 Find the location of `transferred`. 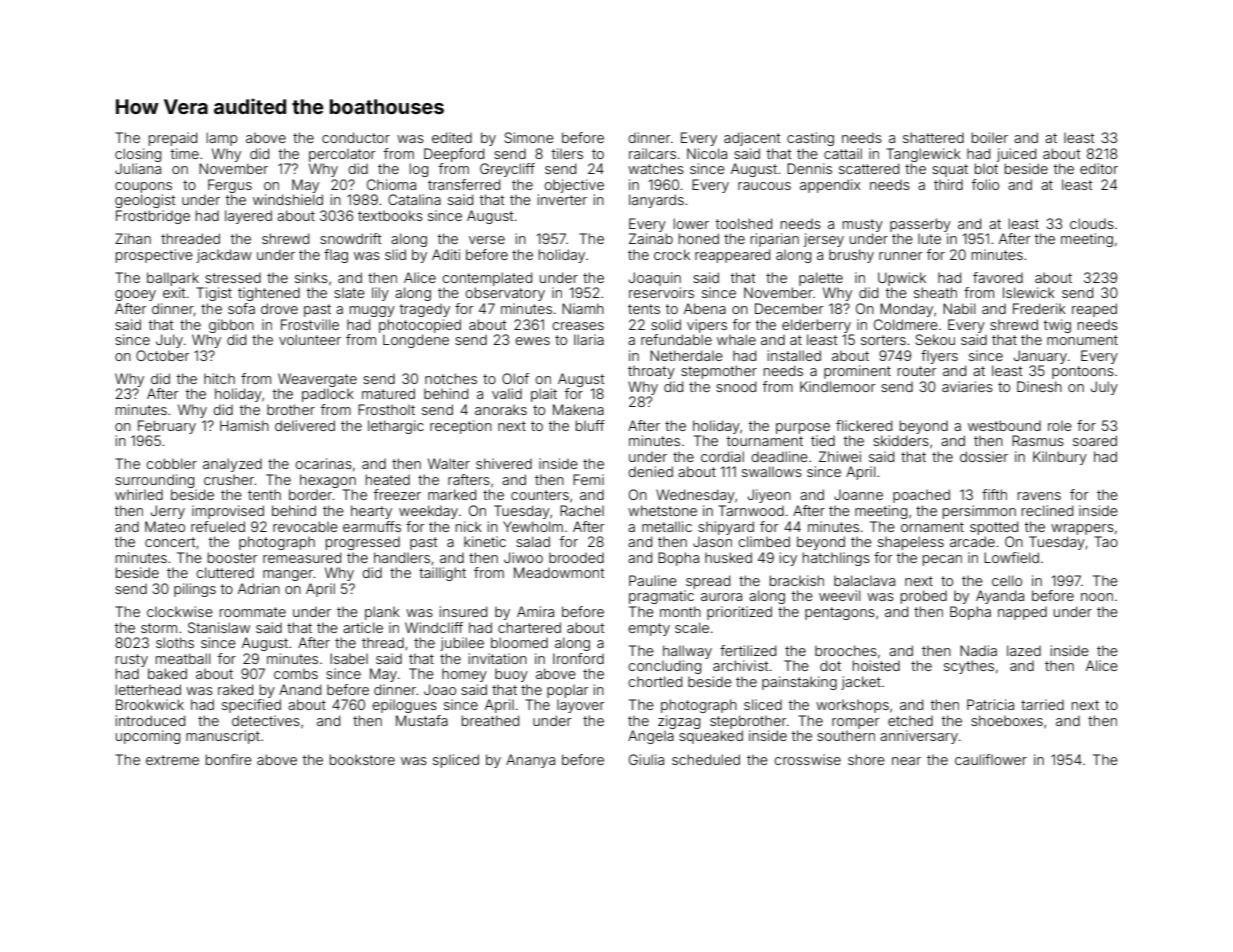

transferred is located at coordinates (464, 184).
